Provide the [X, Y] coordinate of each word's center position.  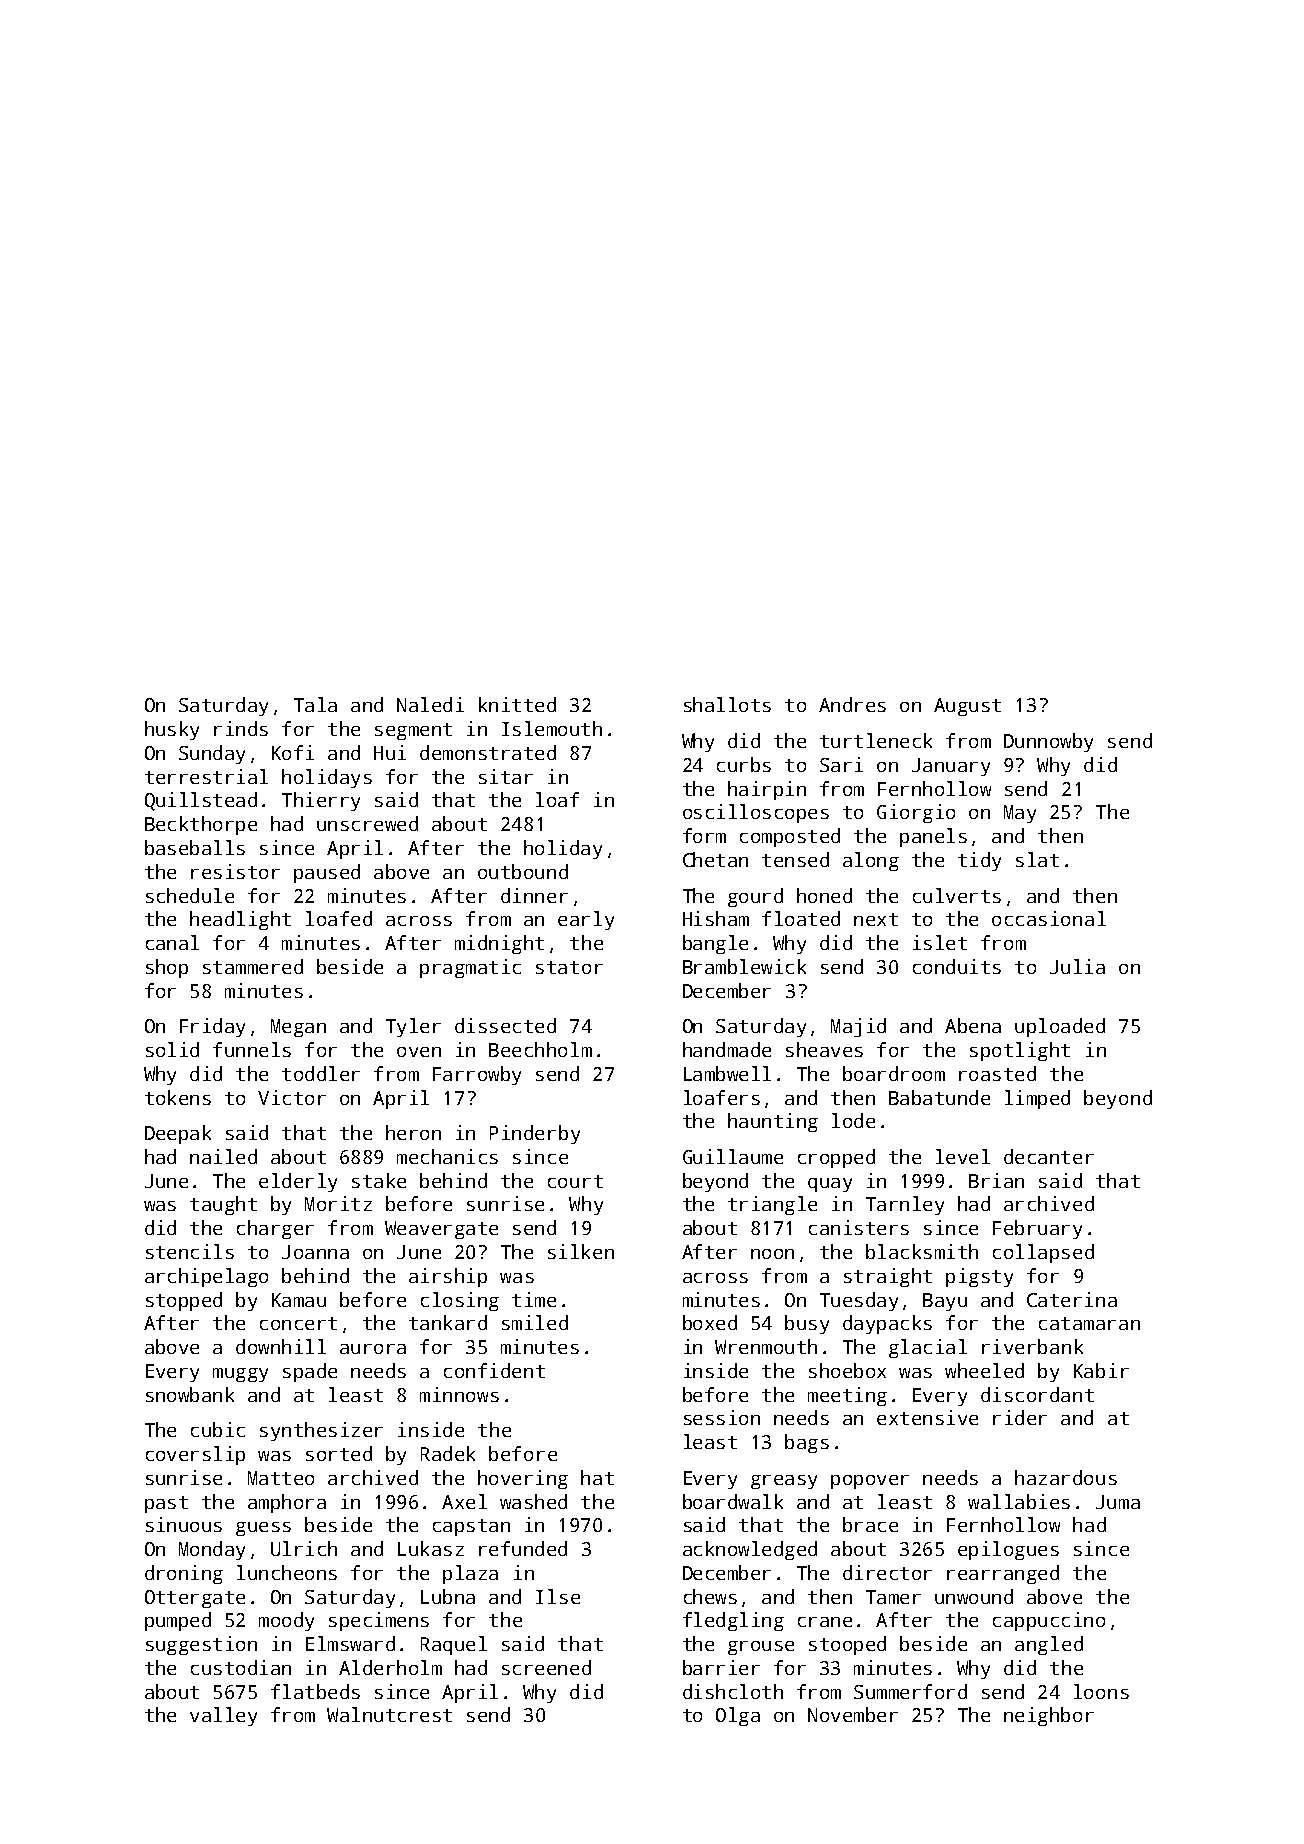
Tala [315, 704]
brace [870, 1524]
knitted [517, 704]
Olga [738, 1716]
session [722, 1417]
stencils [190, 1251]
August [967, 707]
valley [223, 1716]
